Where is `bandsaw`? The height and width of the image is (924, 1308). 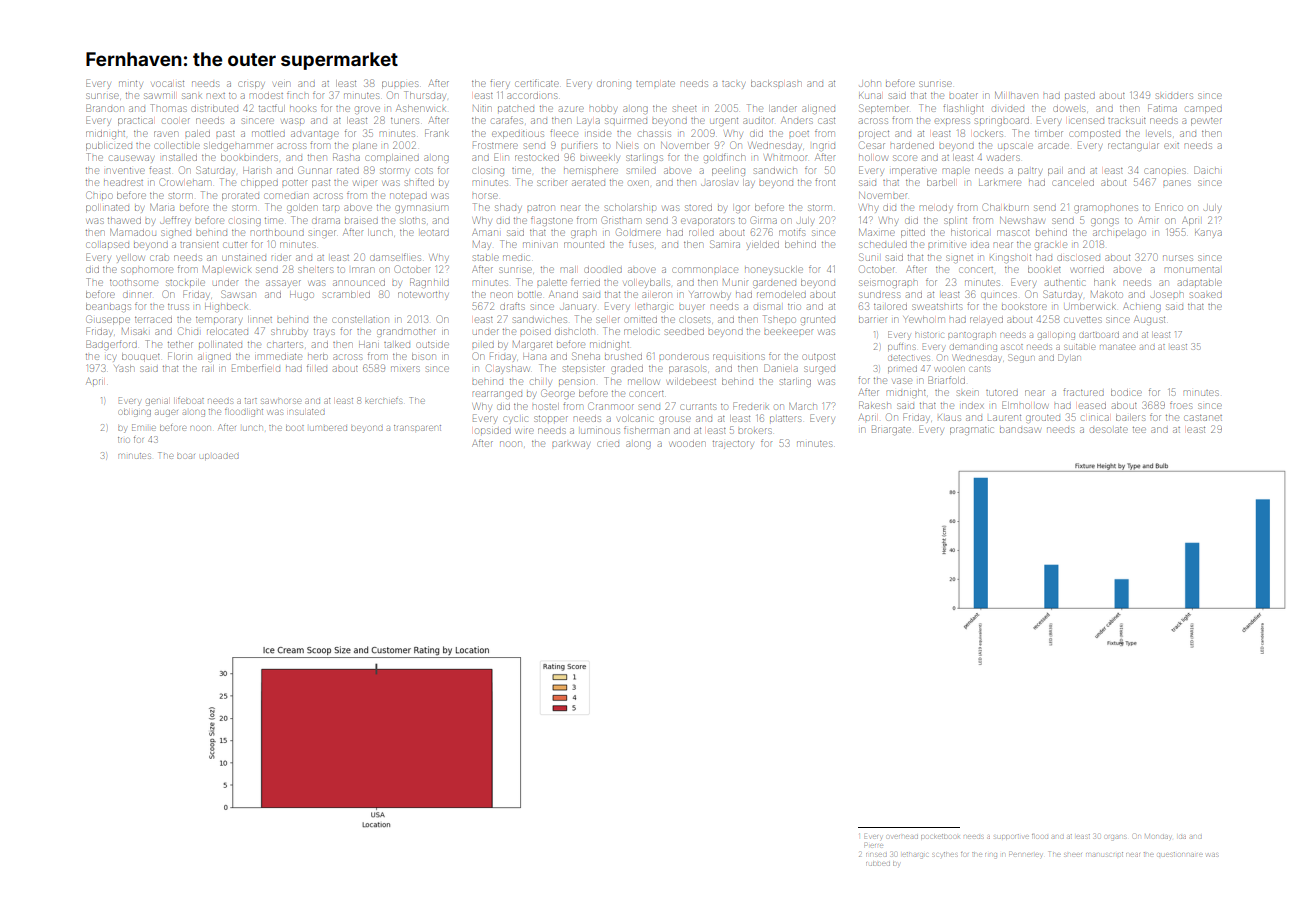 bandsaw is located at coordinates (1020, 430).
